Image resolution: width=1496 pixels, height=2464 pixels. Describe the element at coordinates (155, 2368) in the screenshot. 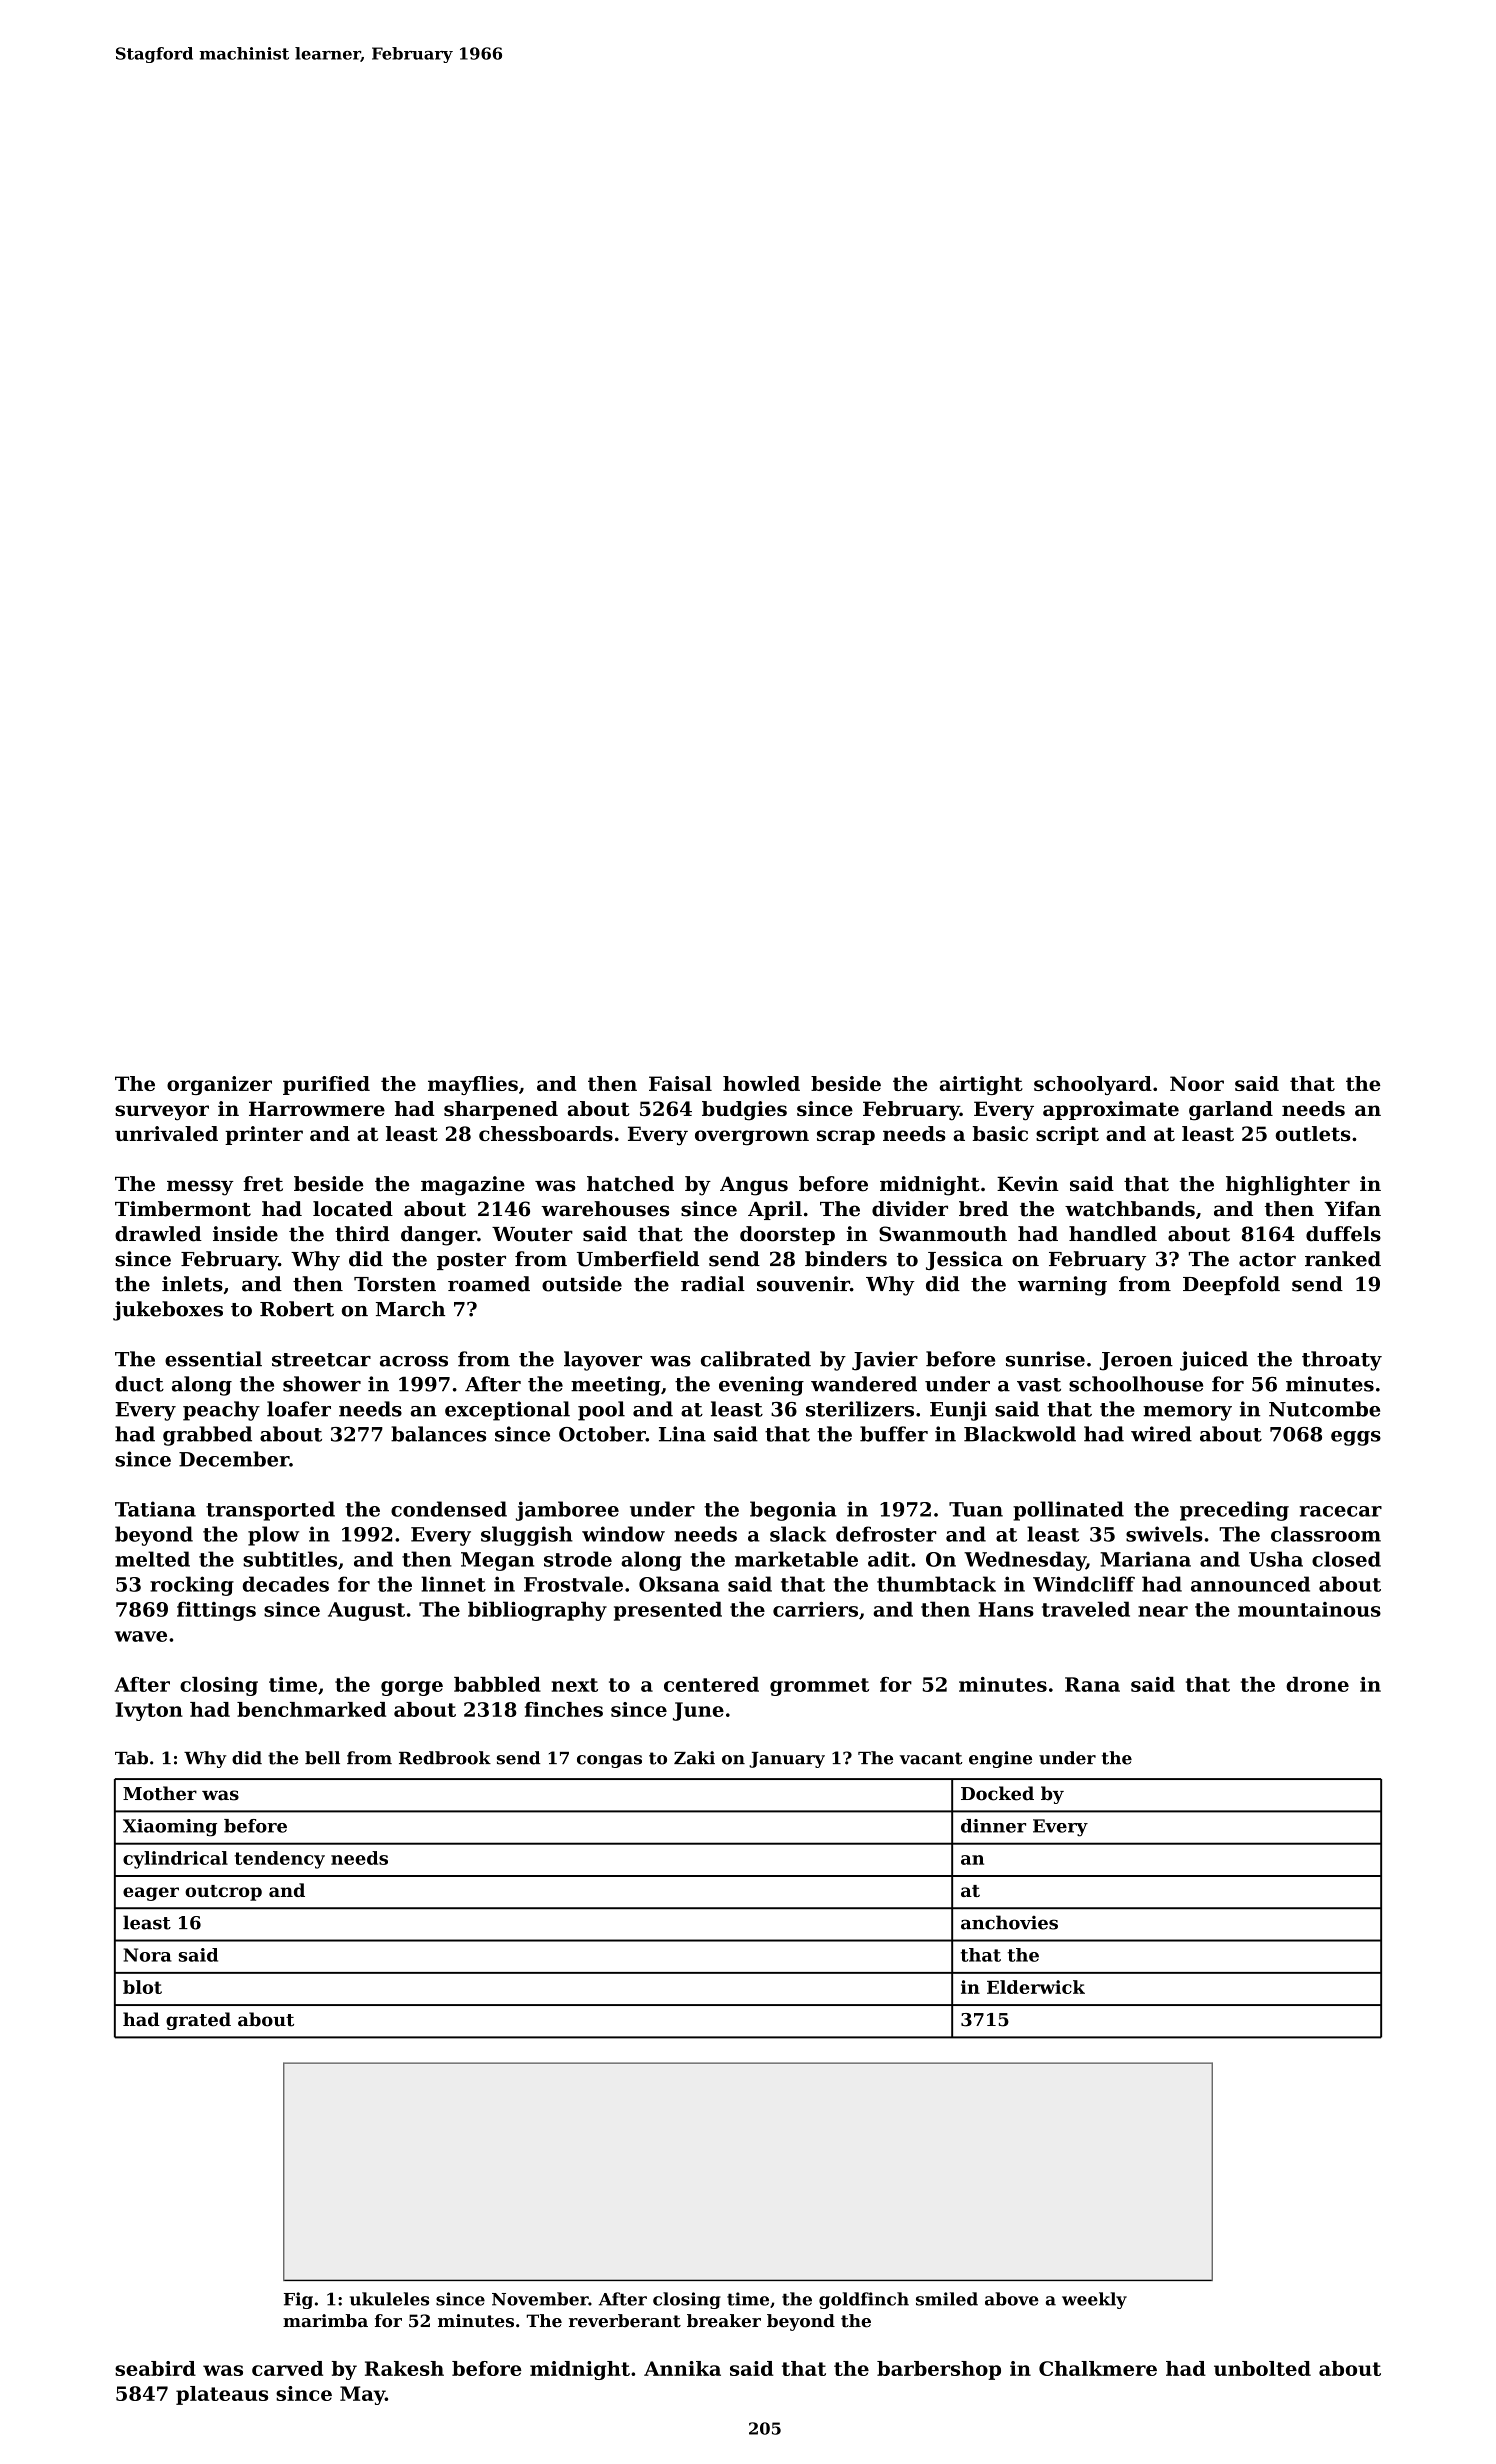

I see `seabird` at that location.
